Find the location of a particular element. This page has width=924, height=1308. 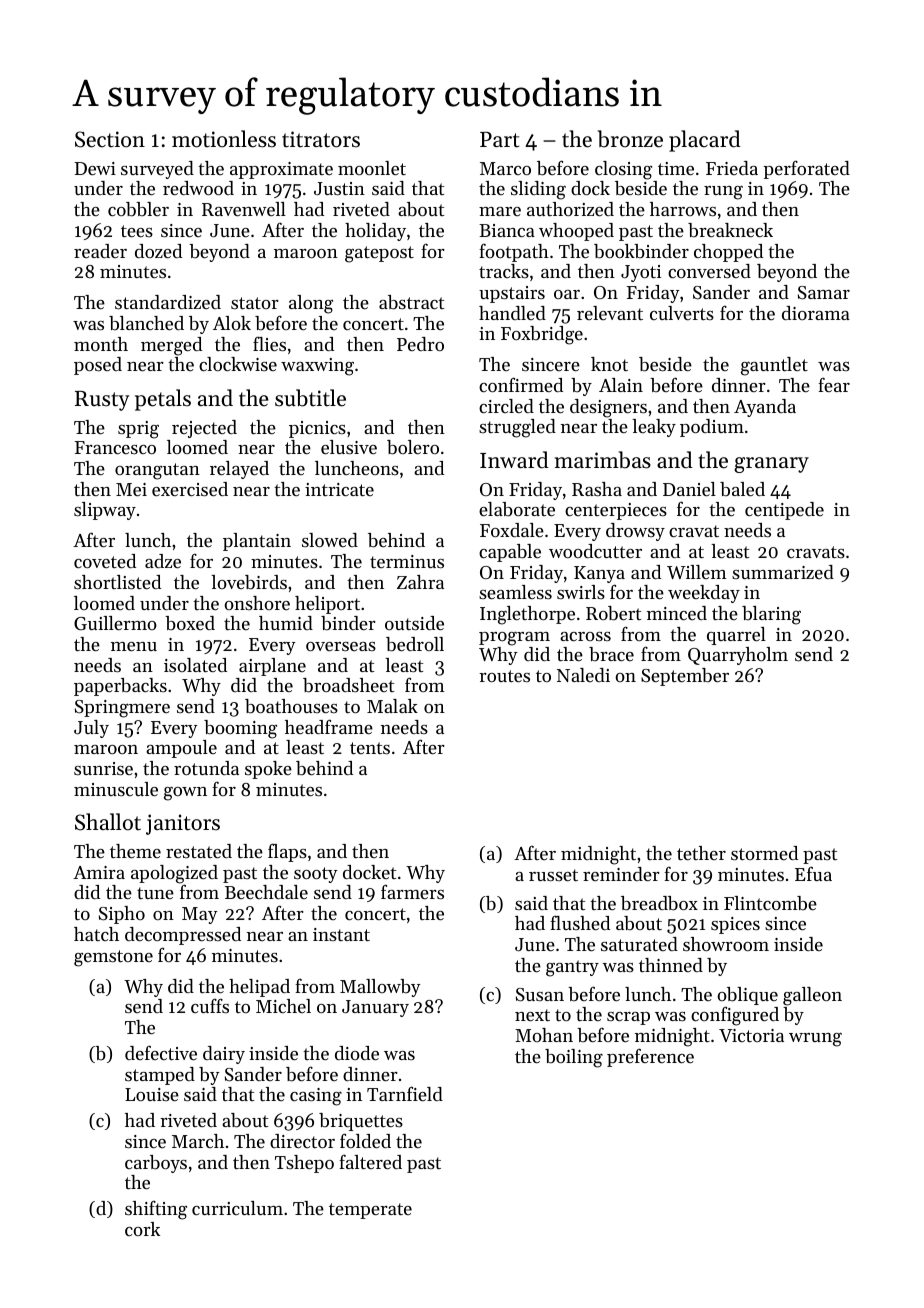

Francesco is located at coordinates (115, 447).
